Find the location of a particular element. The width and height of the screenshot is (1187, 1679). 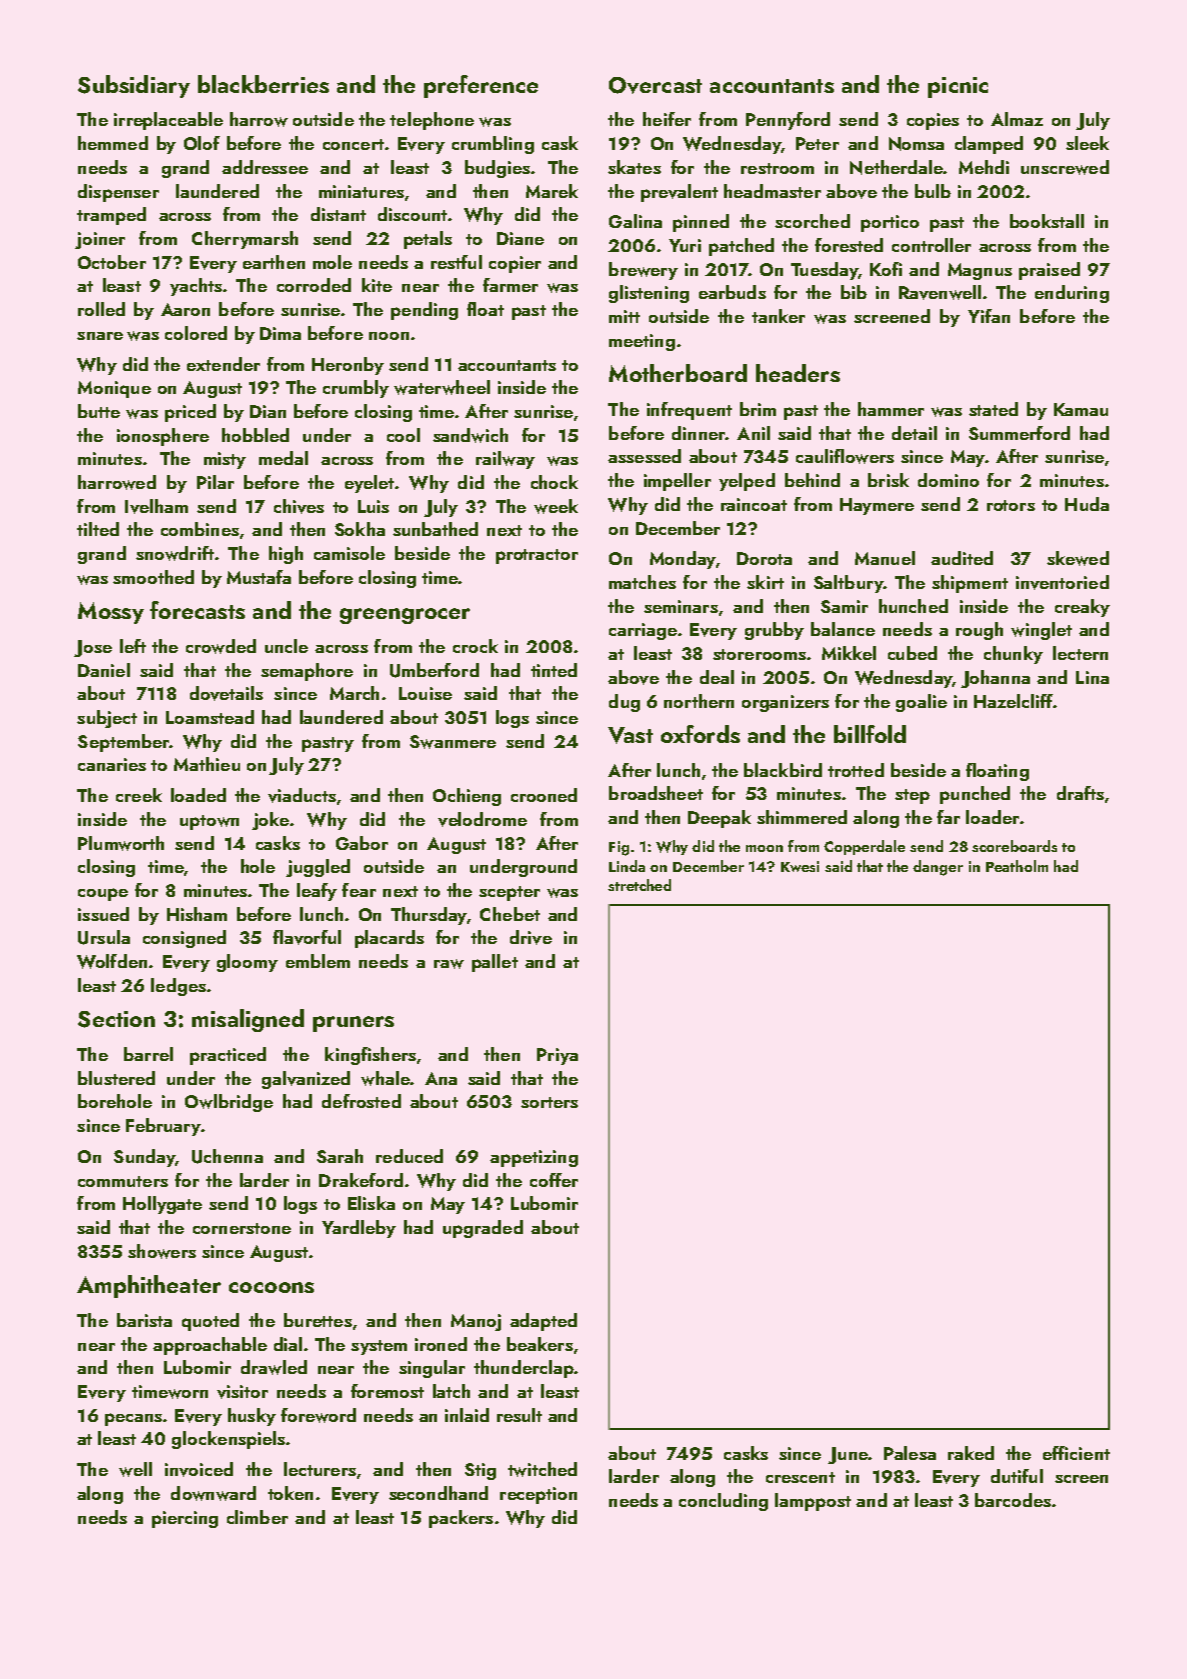

crowded is located at coordinates (221, 646).
